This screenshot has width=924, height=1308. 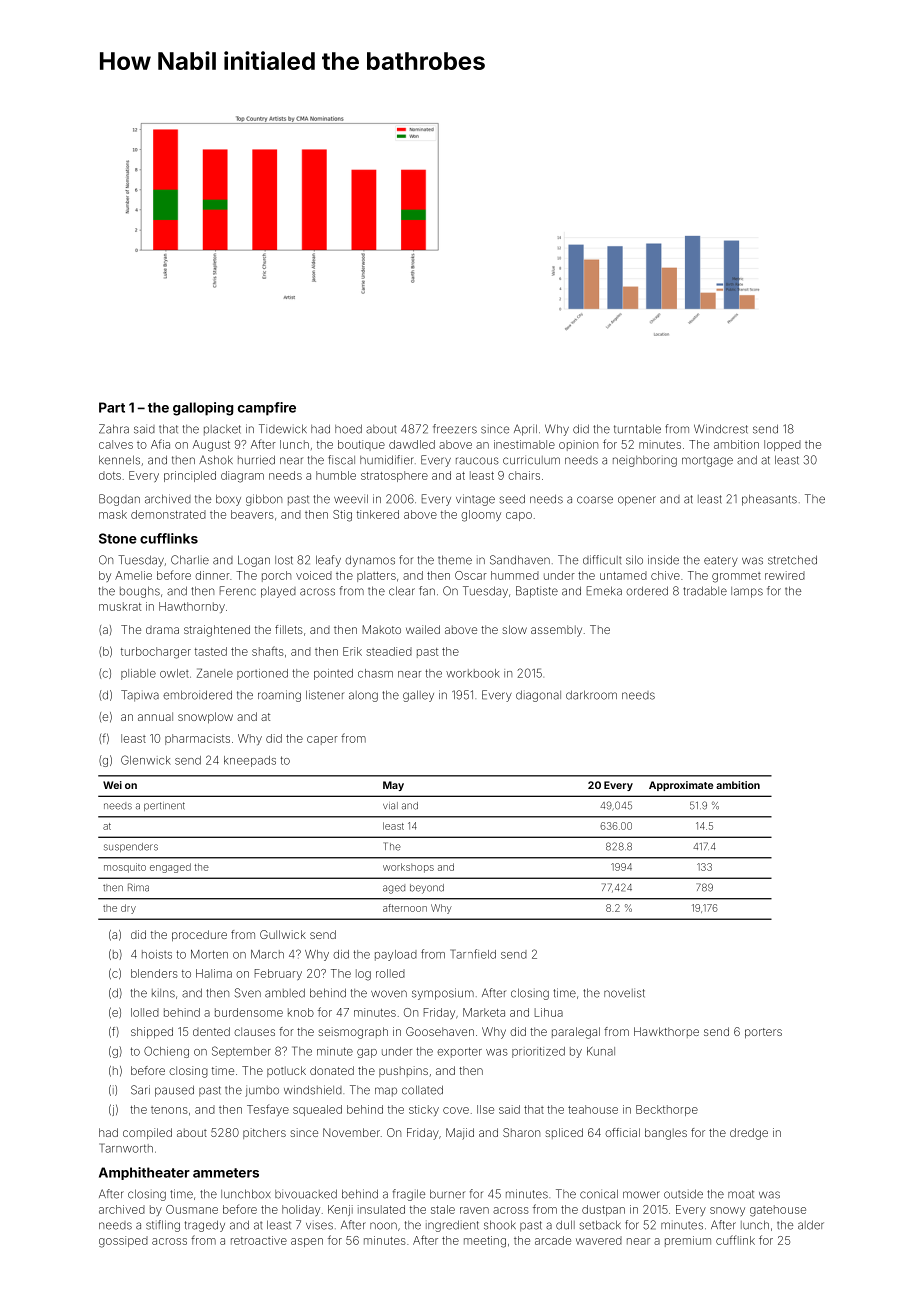 I want to click on premium, so click(x=688, y=1241).
